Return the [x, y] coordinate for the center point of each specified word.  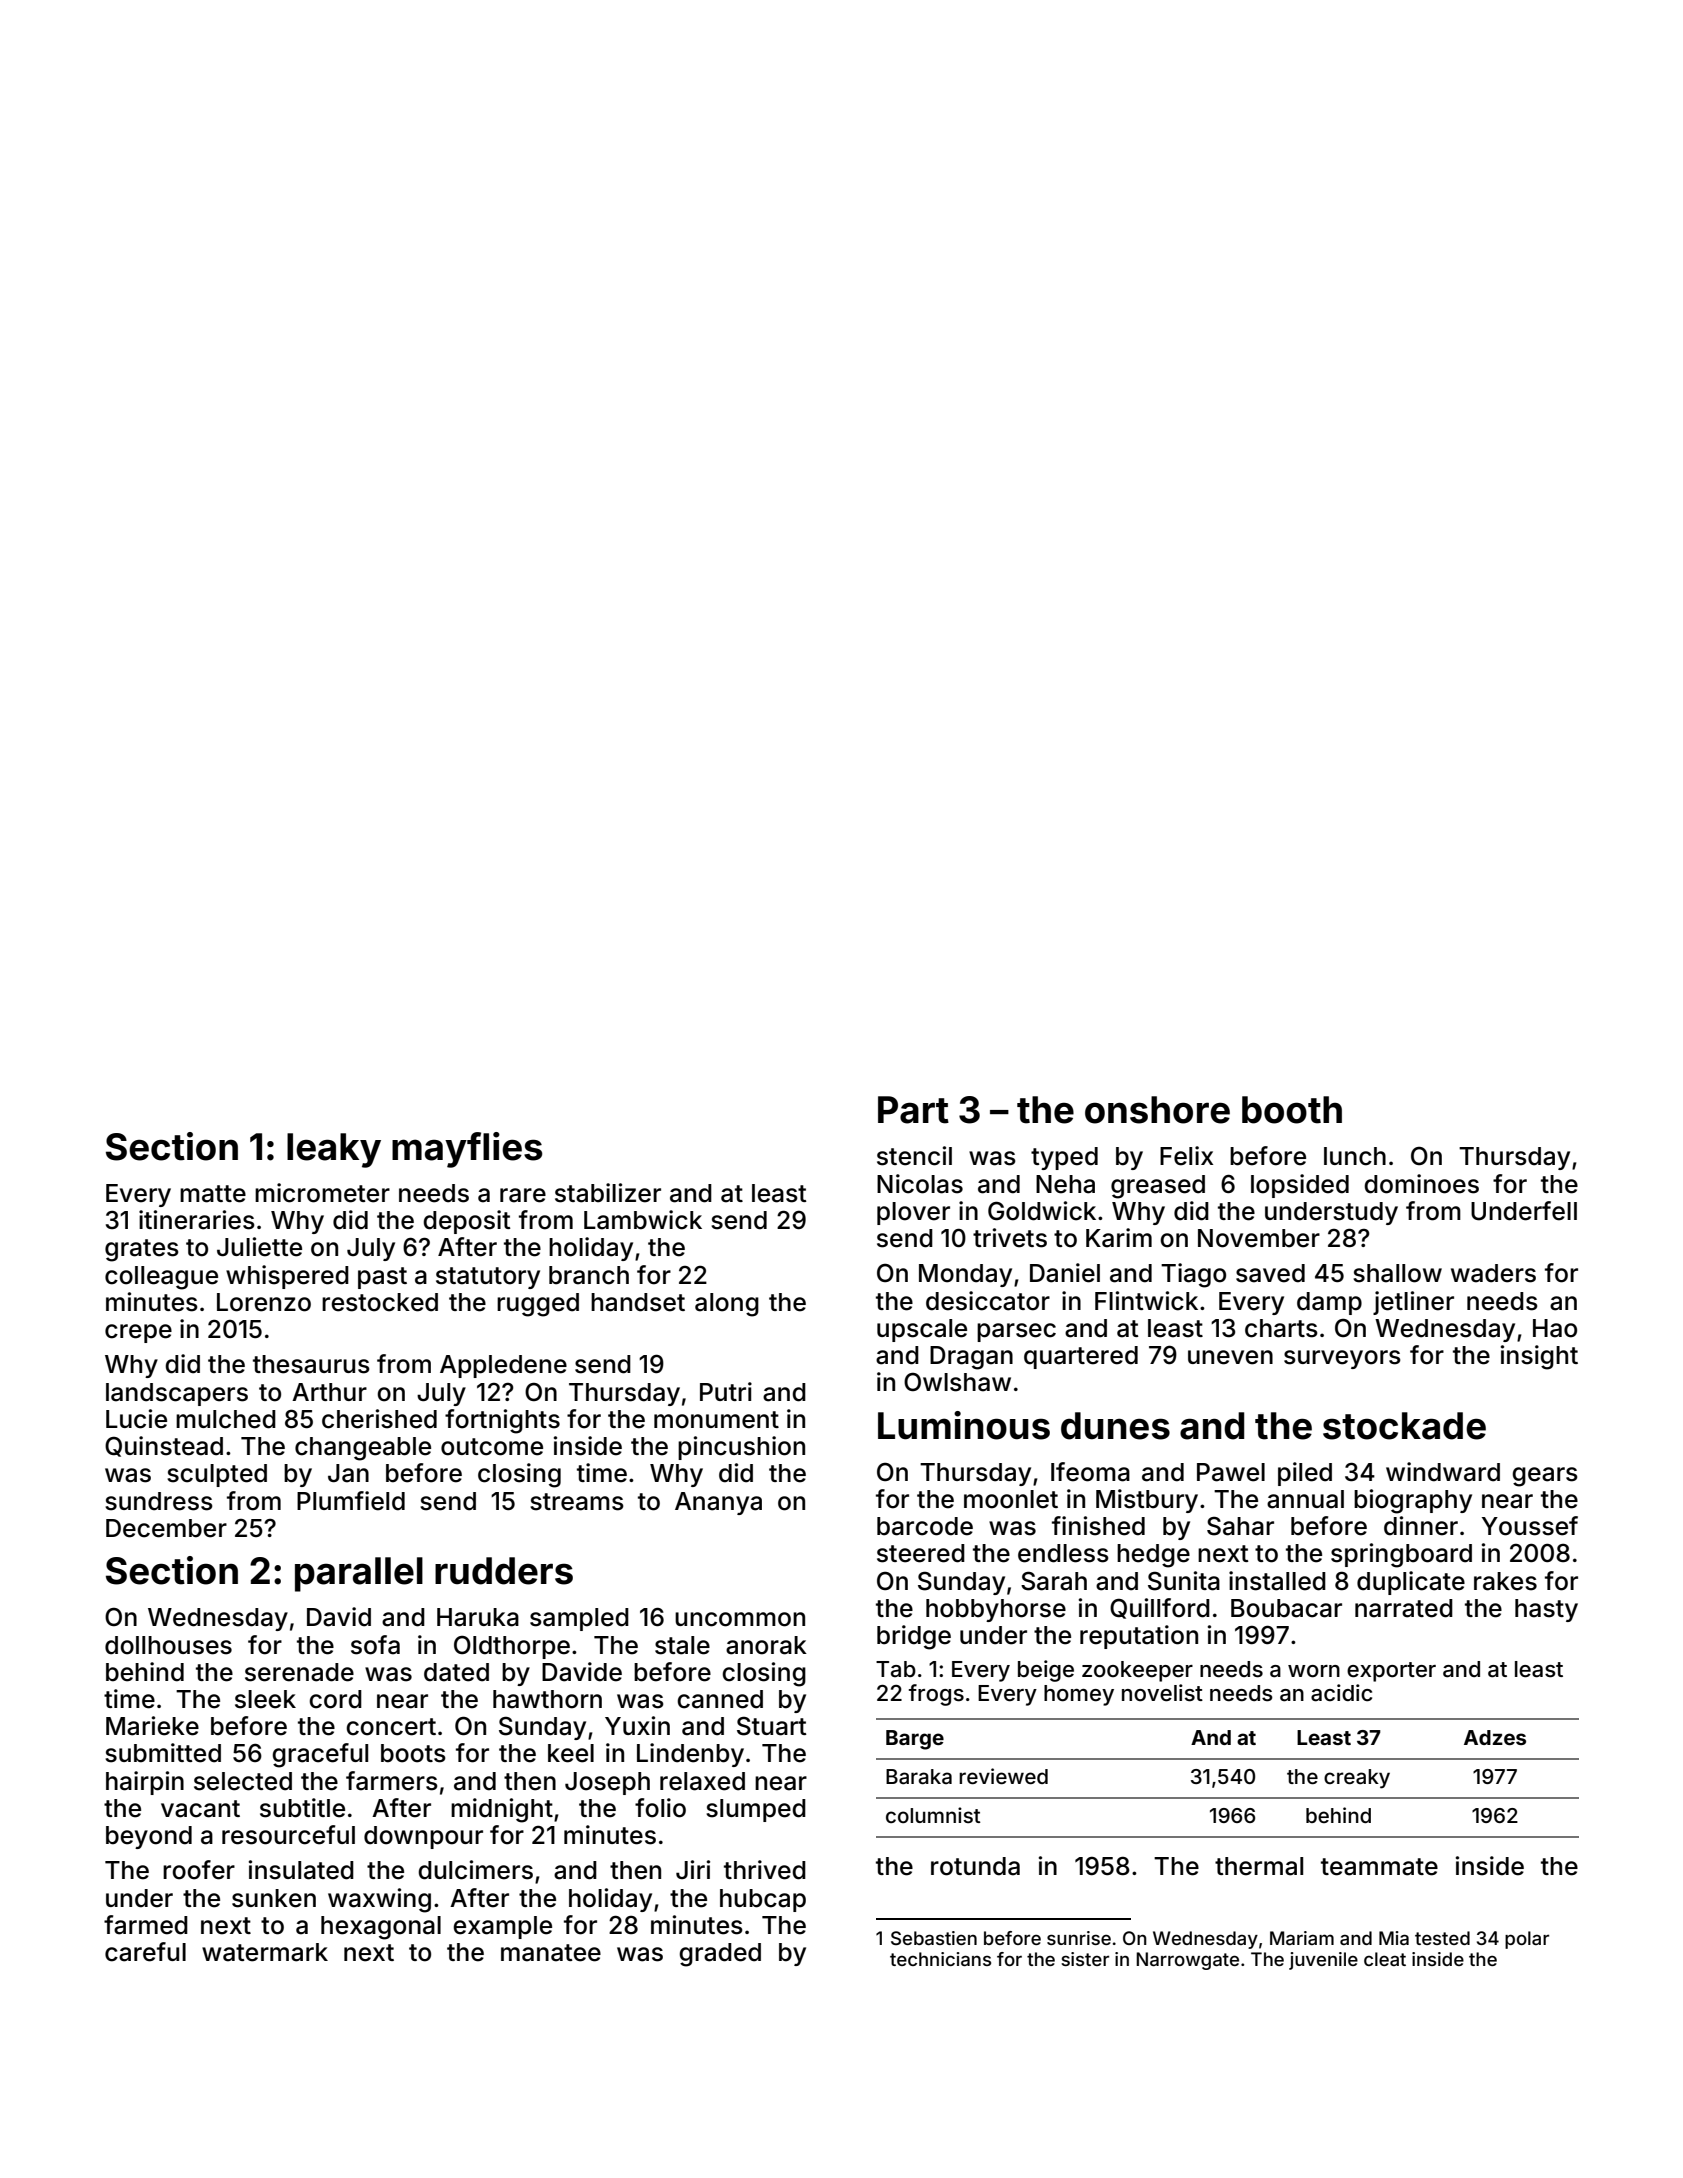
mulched [226, 1419]
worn [1314, 1671]
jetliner [1413, 1303]
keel [571, 1753]
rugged [538, 1305]
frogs [936, 1695]
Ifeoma [1090, 1472]
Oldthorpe [512, 1647]
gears [1545, 1477]
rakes [1505, 1581]
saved [1270, 1273]
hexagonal [381, 1928]
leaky [334, 1150]
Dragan [971, 1358]
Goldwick [1042, 1211]
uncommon [740, 1619]
